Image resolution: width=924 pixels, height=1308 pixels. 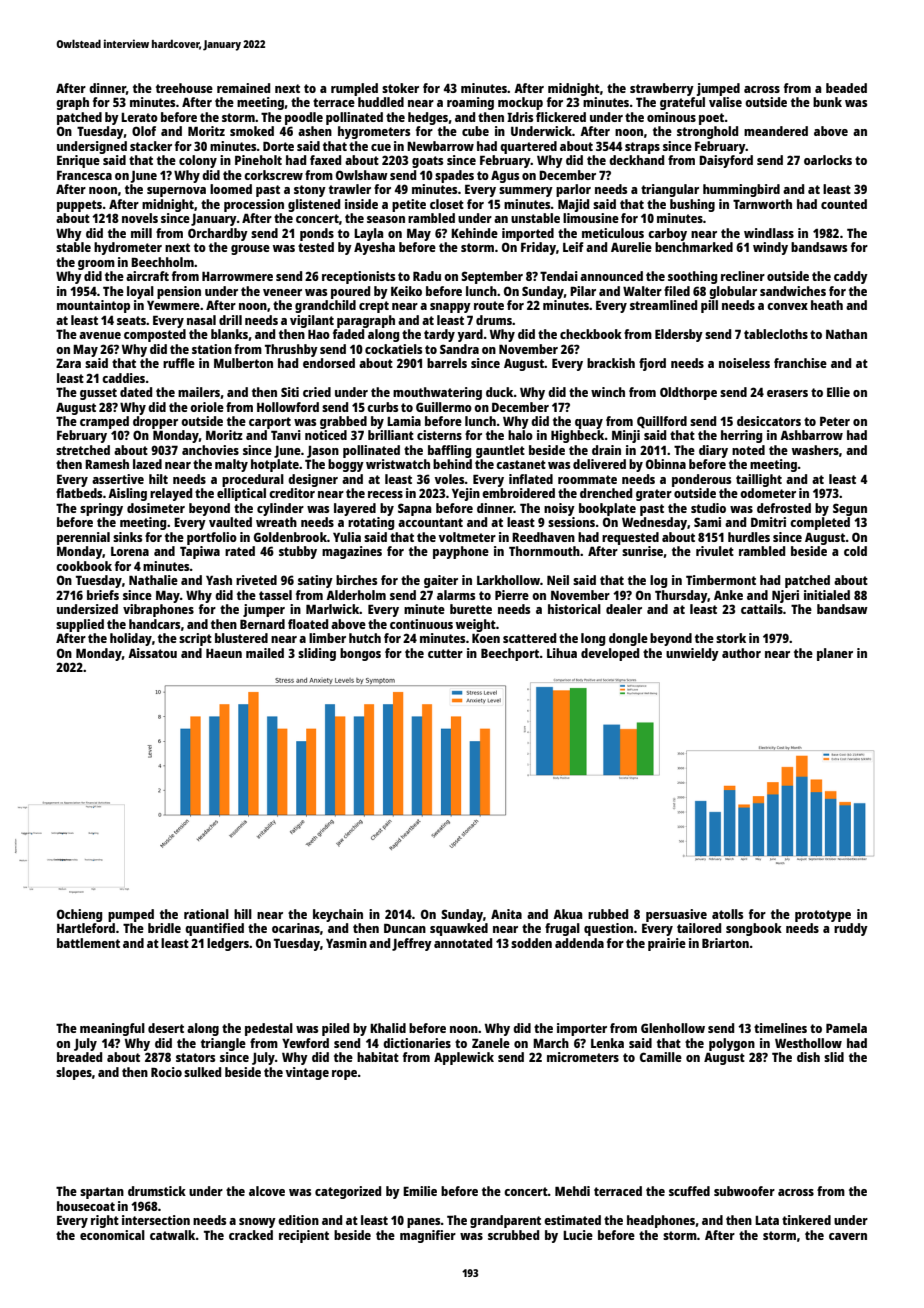 What do you see at coordinates (154, 624) in the page?
I see `handcars` at bounding box center [154, 624].
